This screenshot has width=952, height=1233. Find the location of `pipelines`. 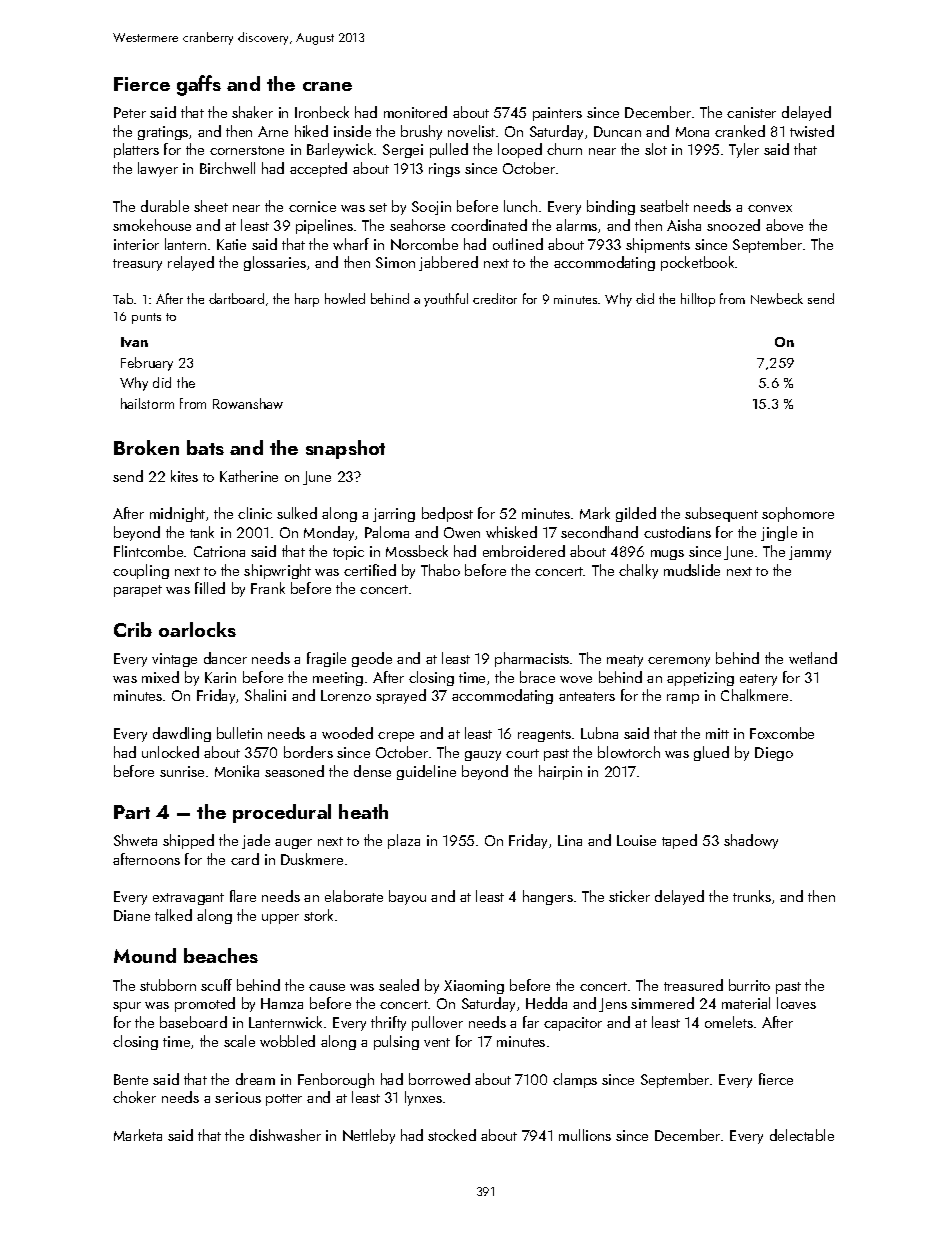

pipelines is located at coordinates (324, 226).
